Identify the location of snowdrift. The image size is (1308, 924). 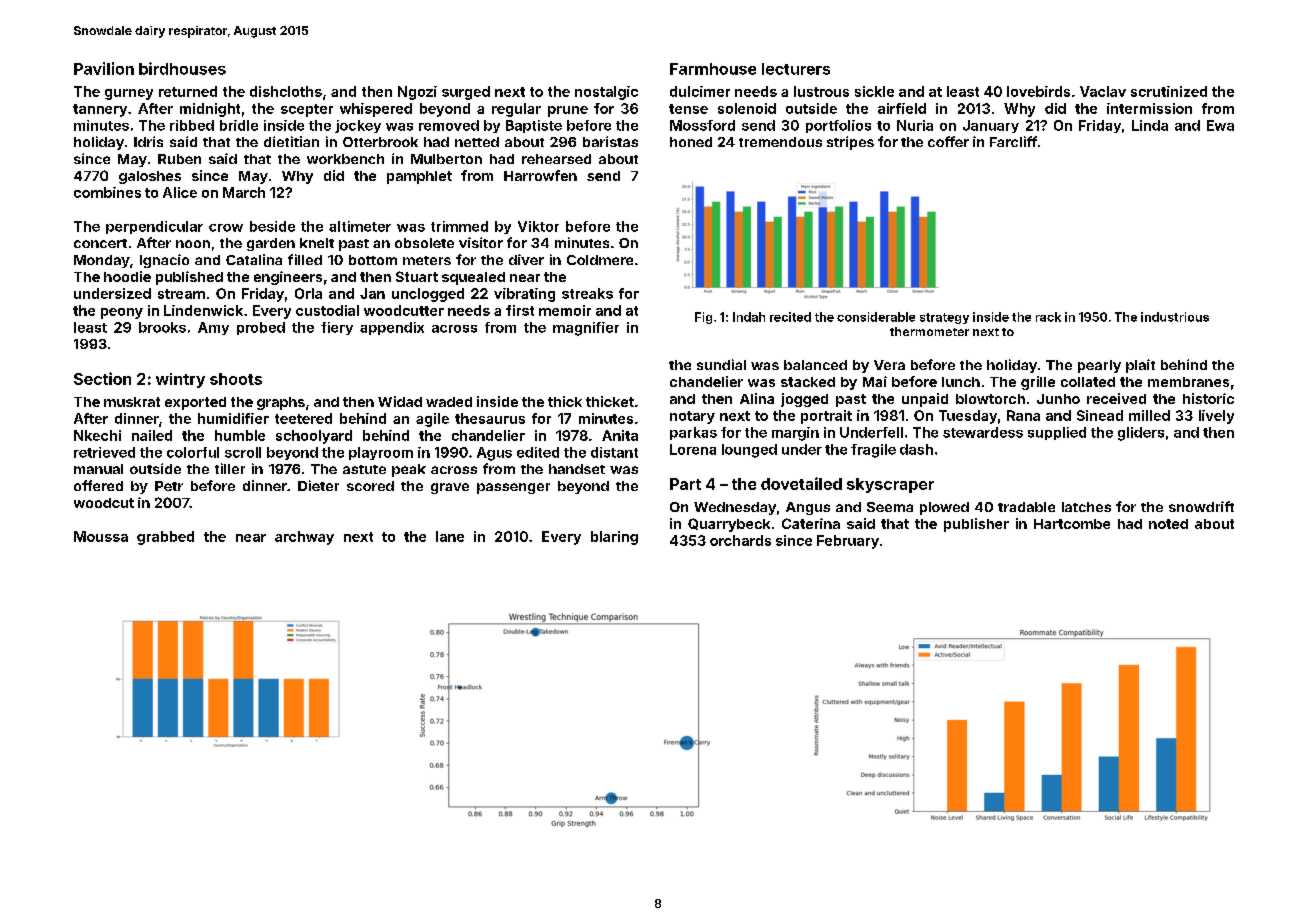
(1201, 506).
